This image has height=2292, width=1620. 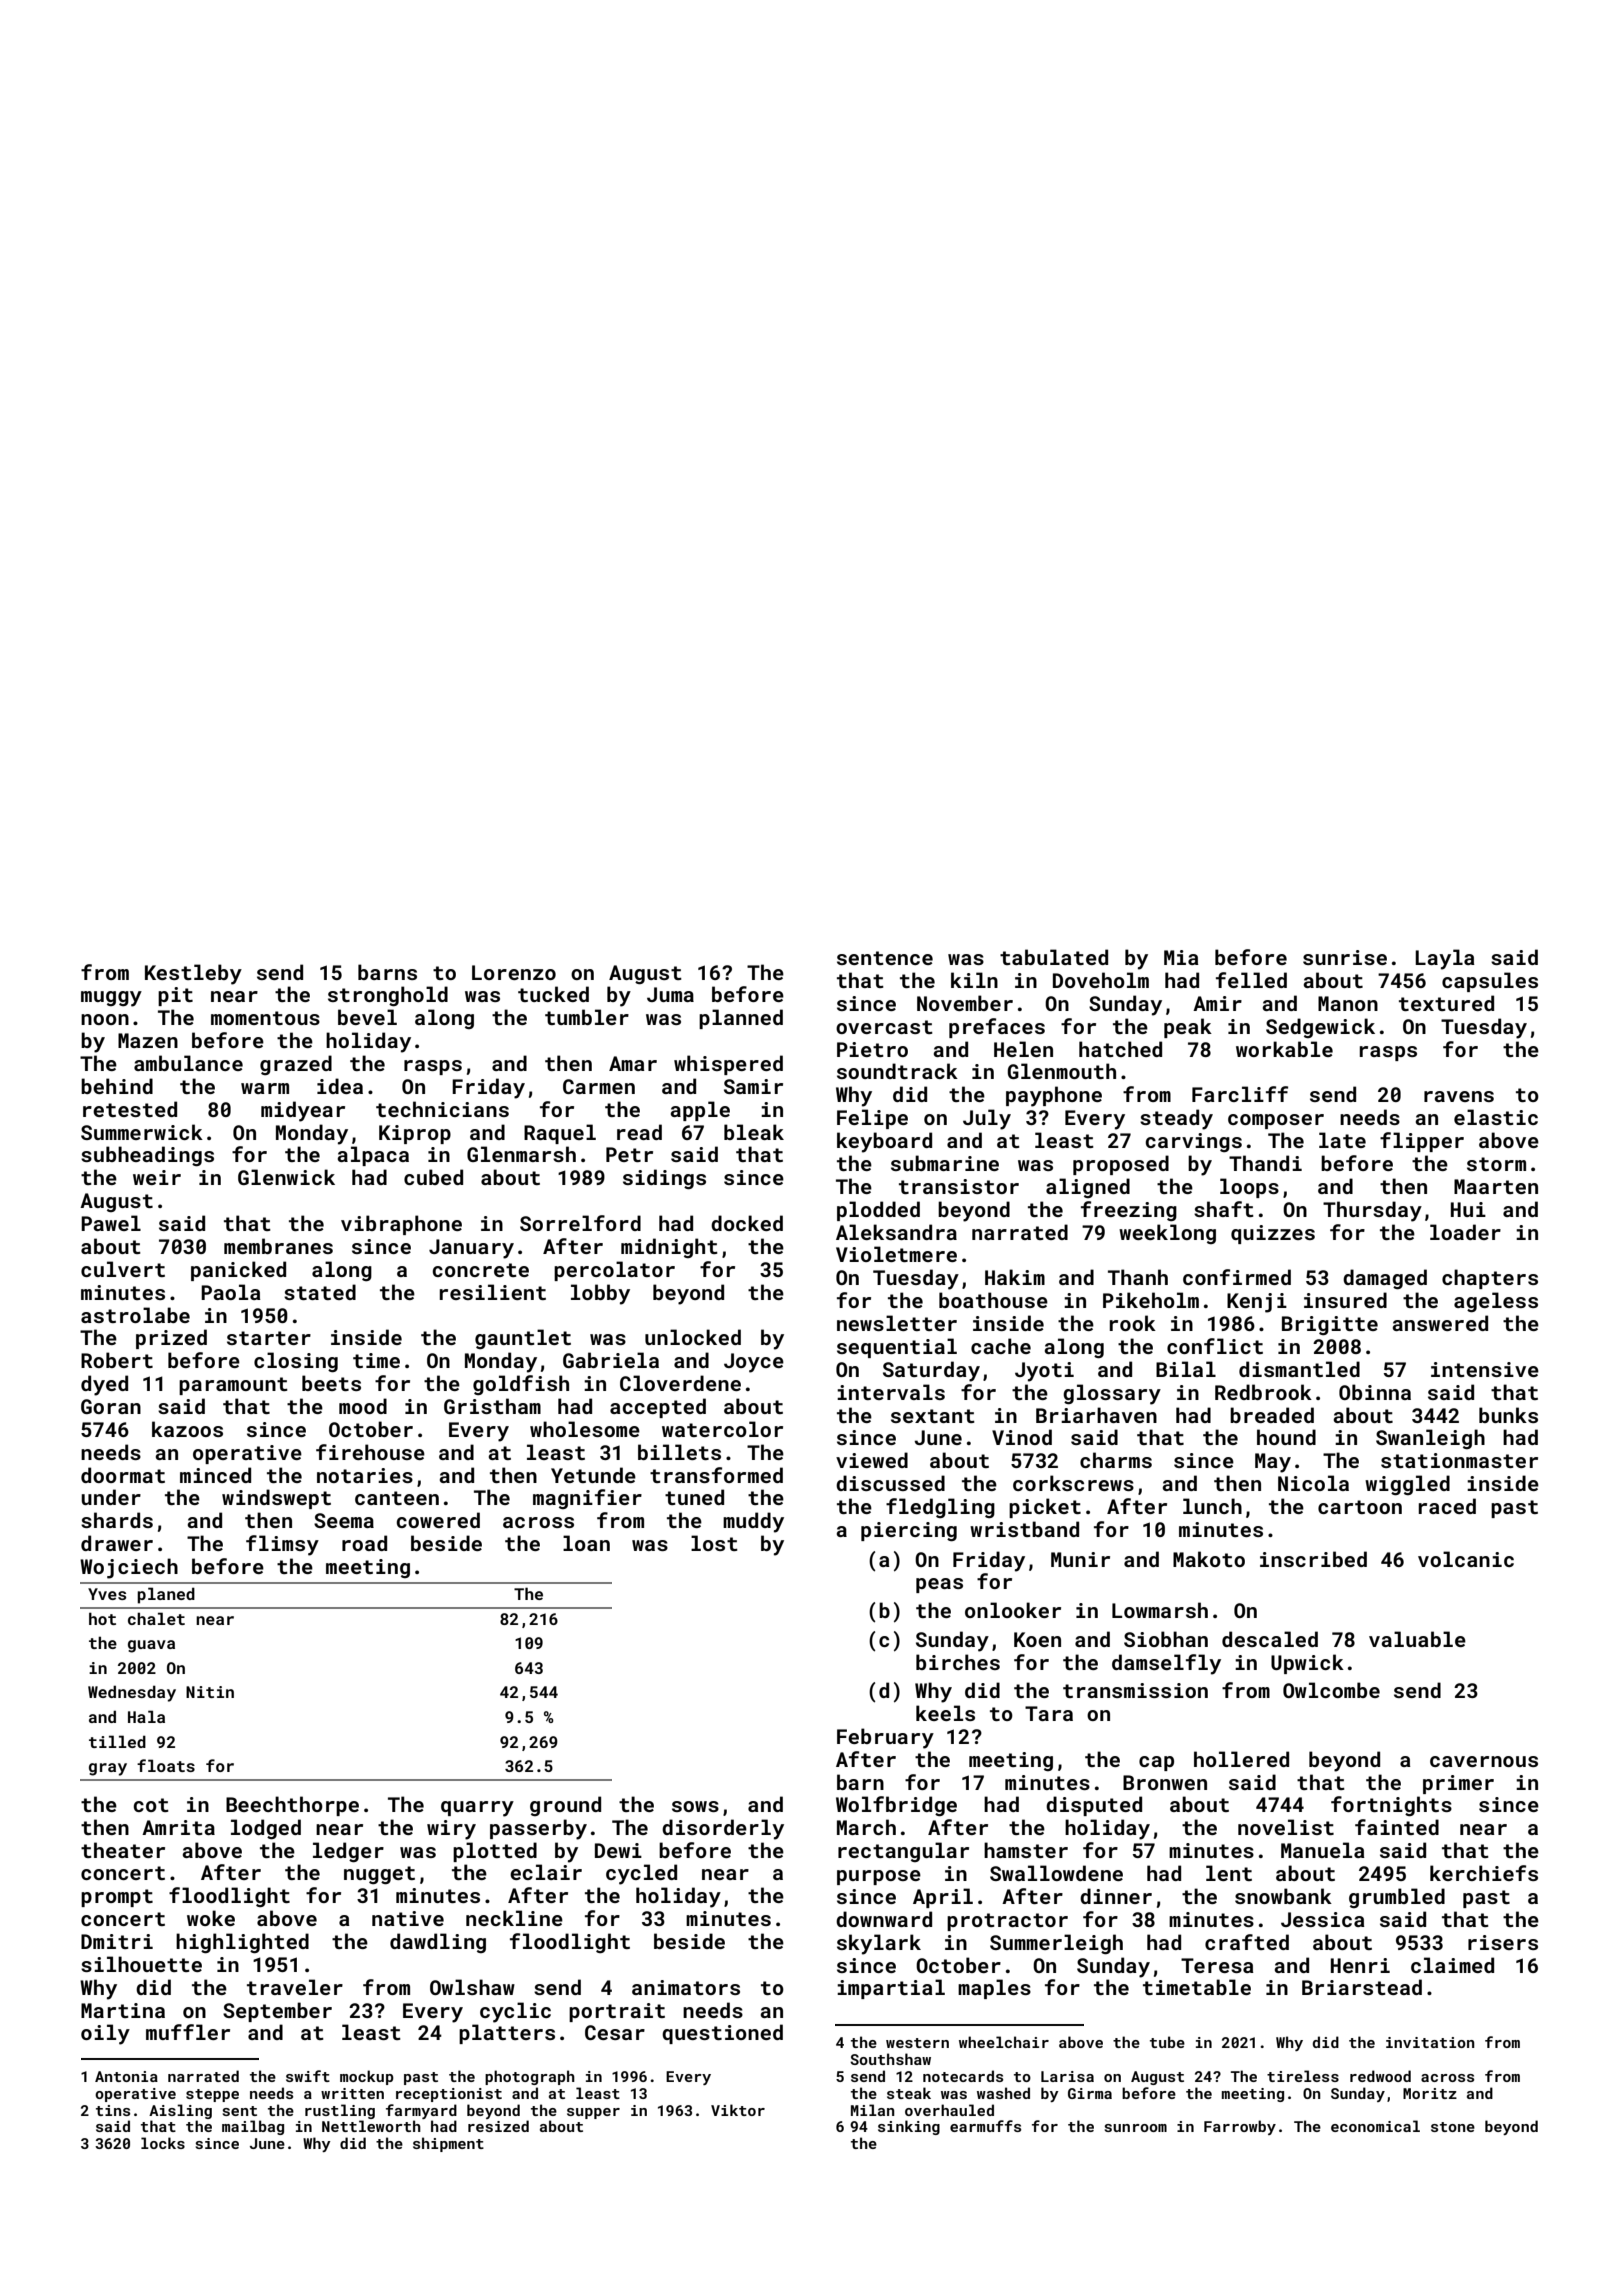 What do you see at coordinates (117, 1543) in the image?
I see `drawer` at bounding box center [117, 1543].
